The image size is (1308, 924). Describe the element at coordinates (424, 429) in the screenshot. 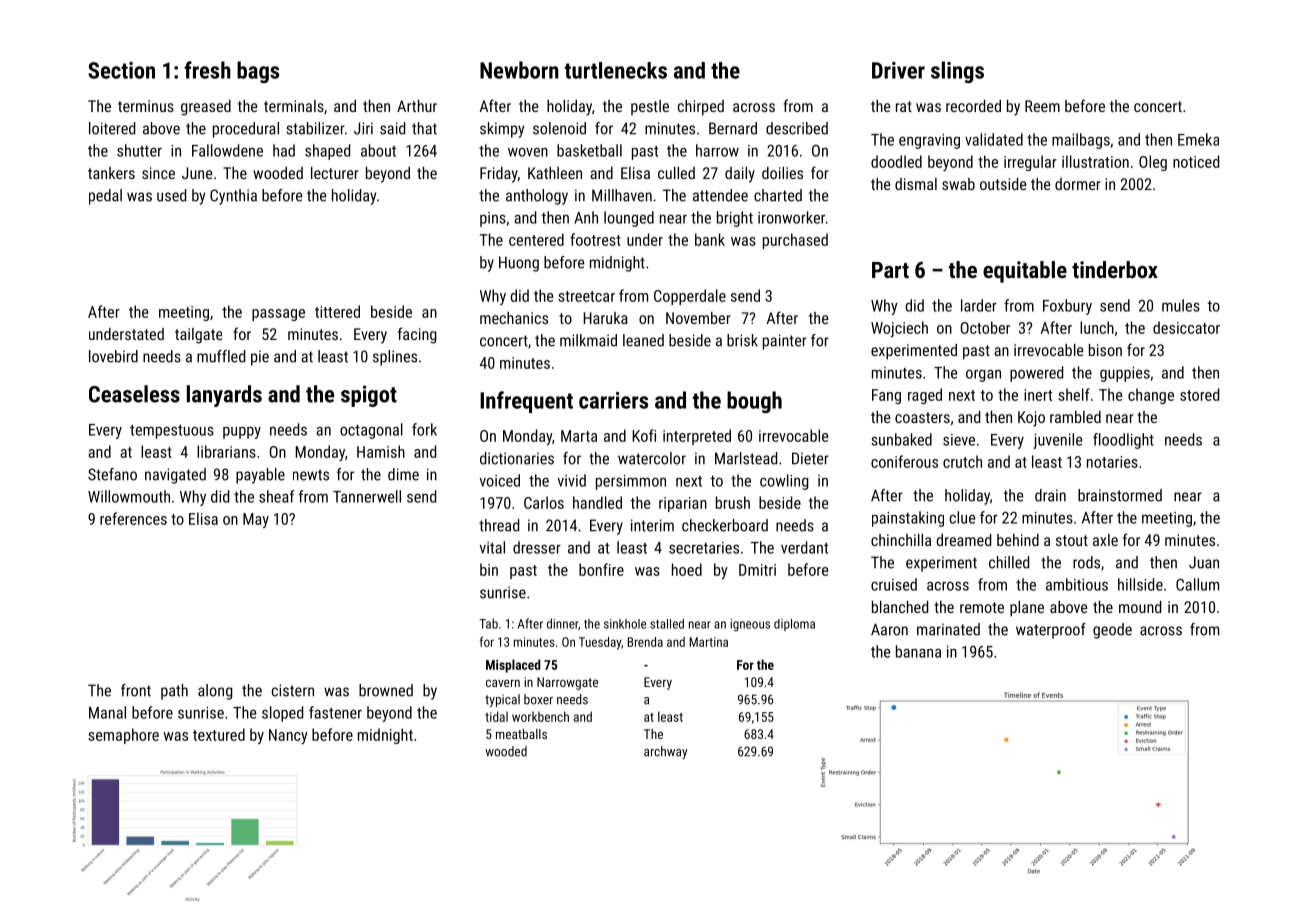

I see `fork` at that location.
